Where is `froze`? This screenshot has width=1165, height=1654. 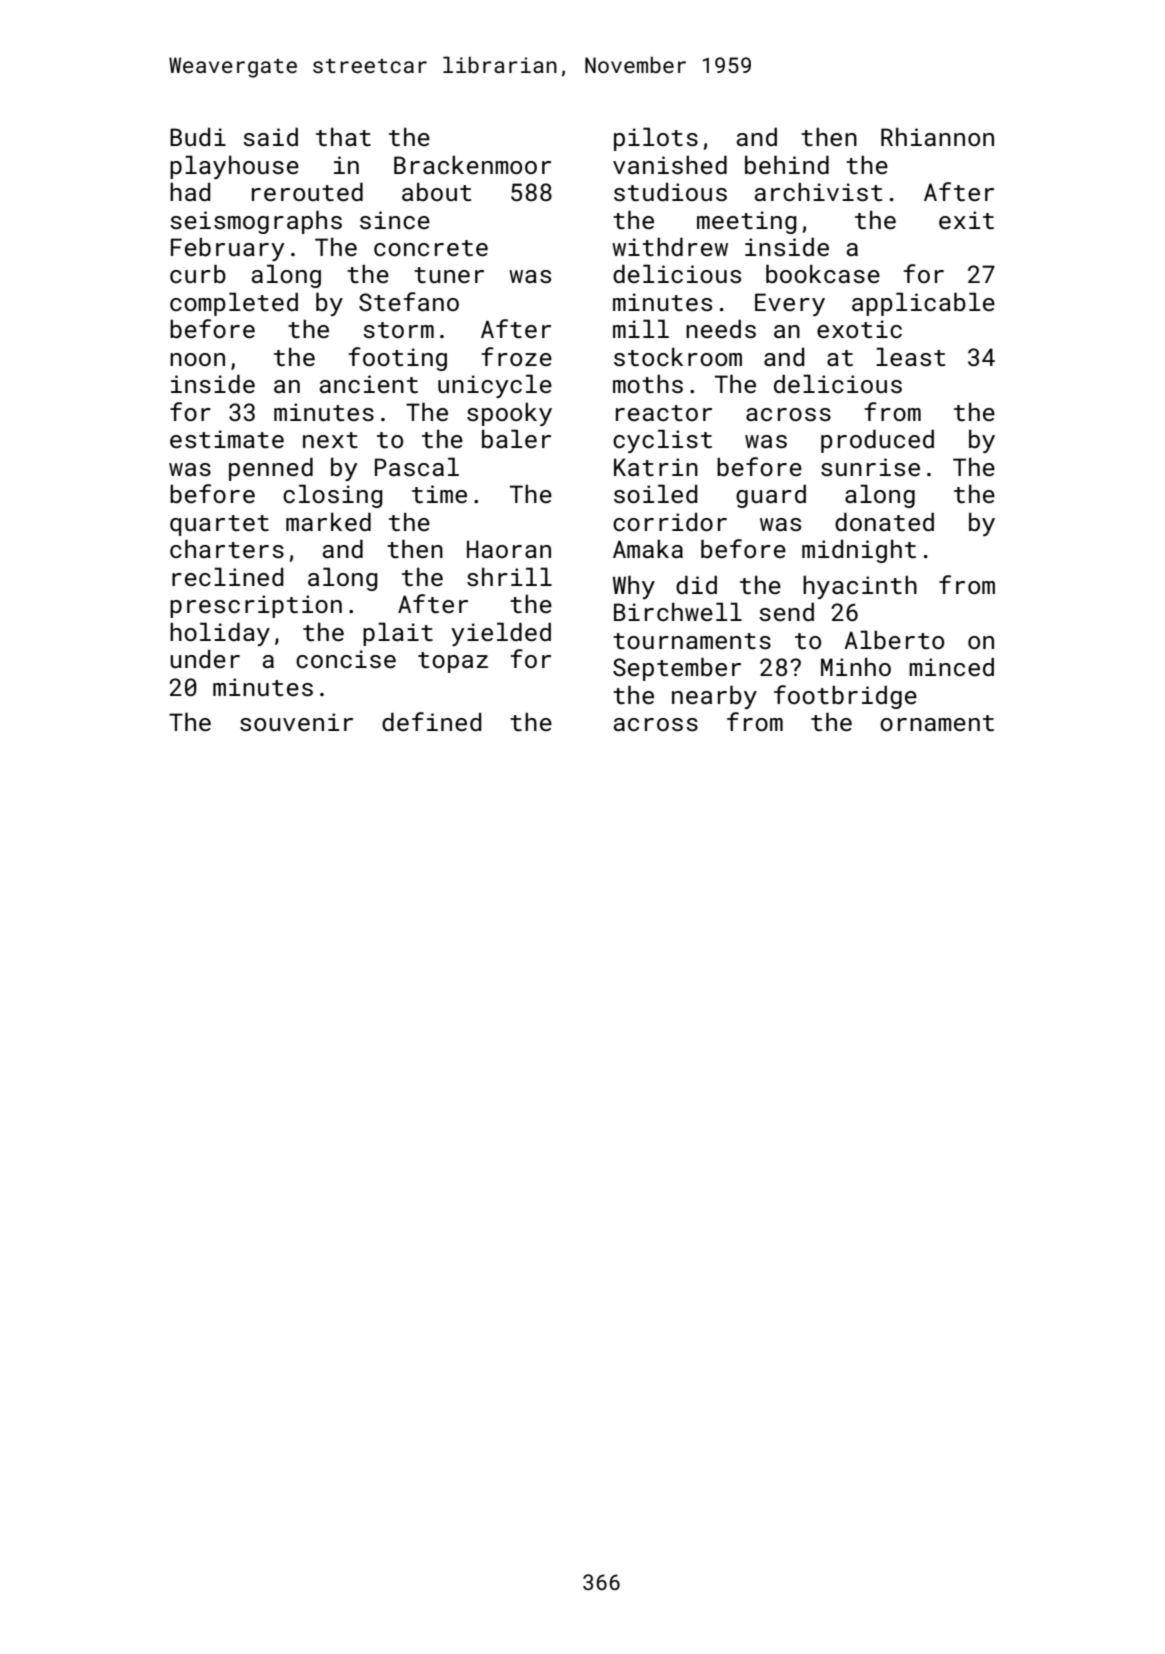
froze is located at coordinates (517, 356).
